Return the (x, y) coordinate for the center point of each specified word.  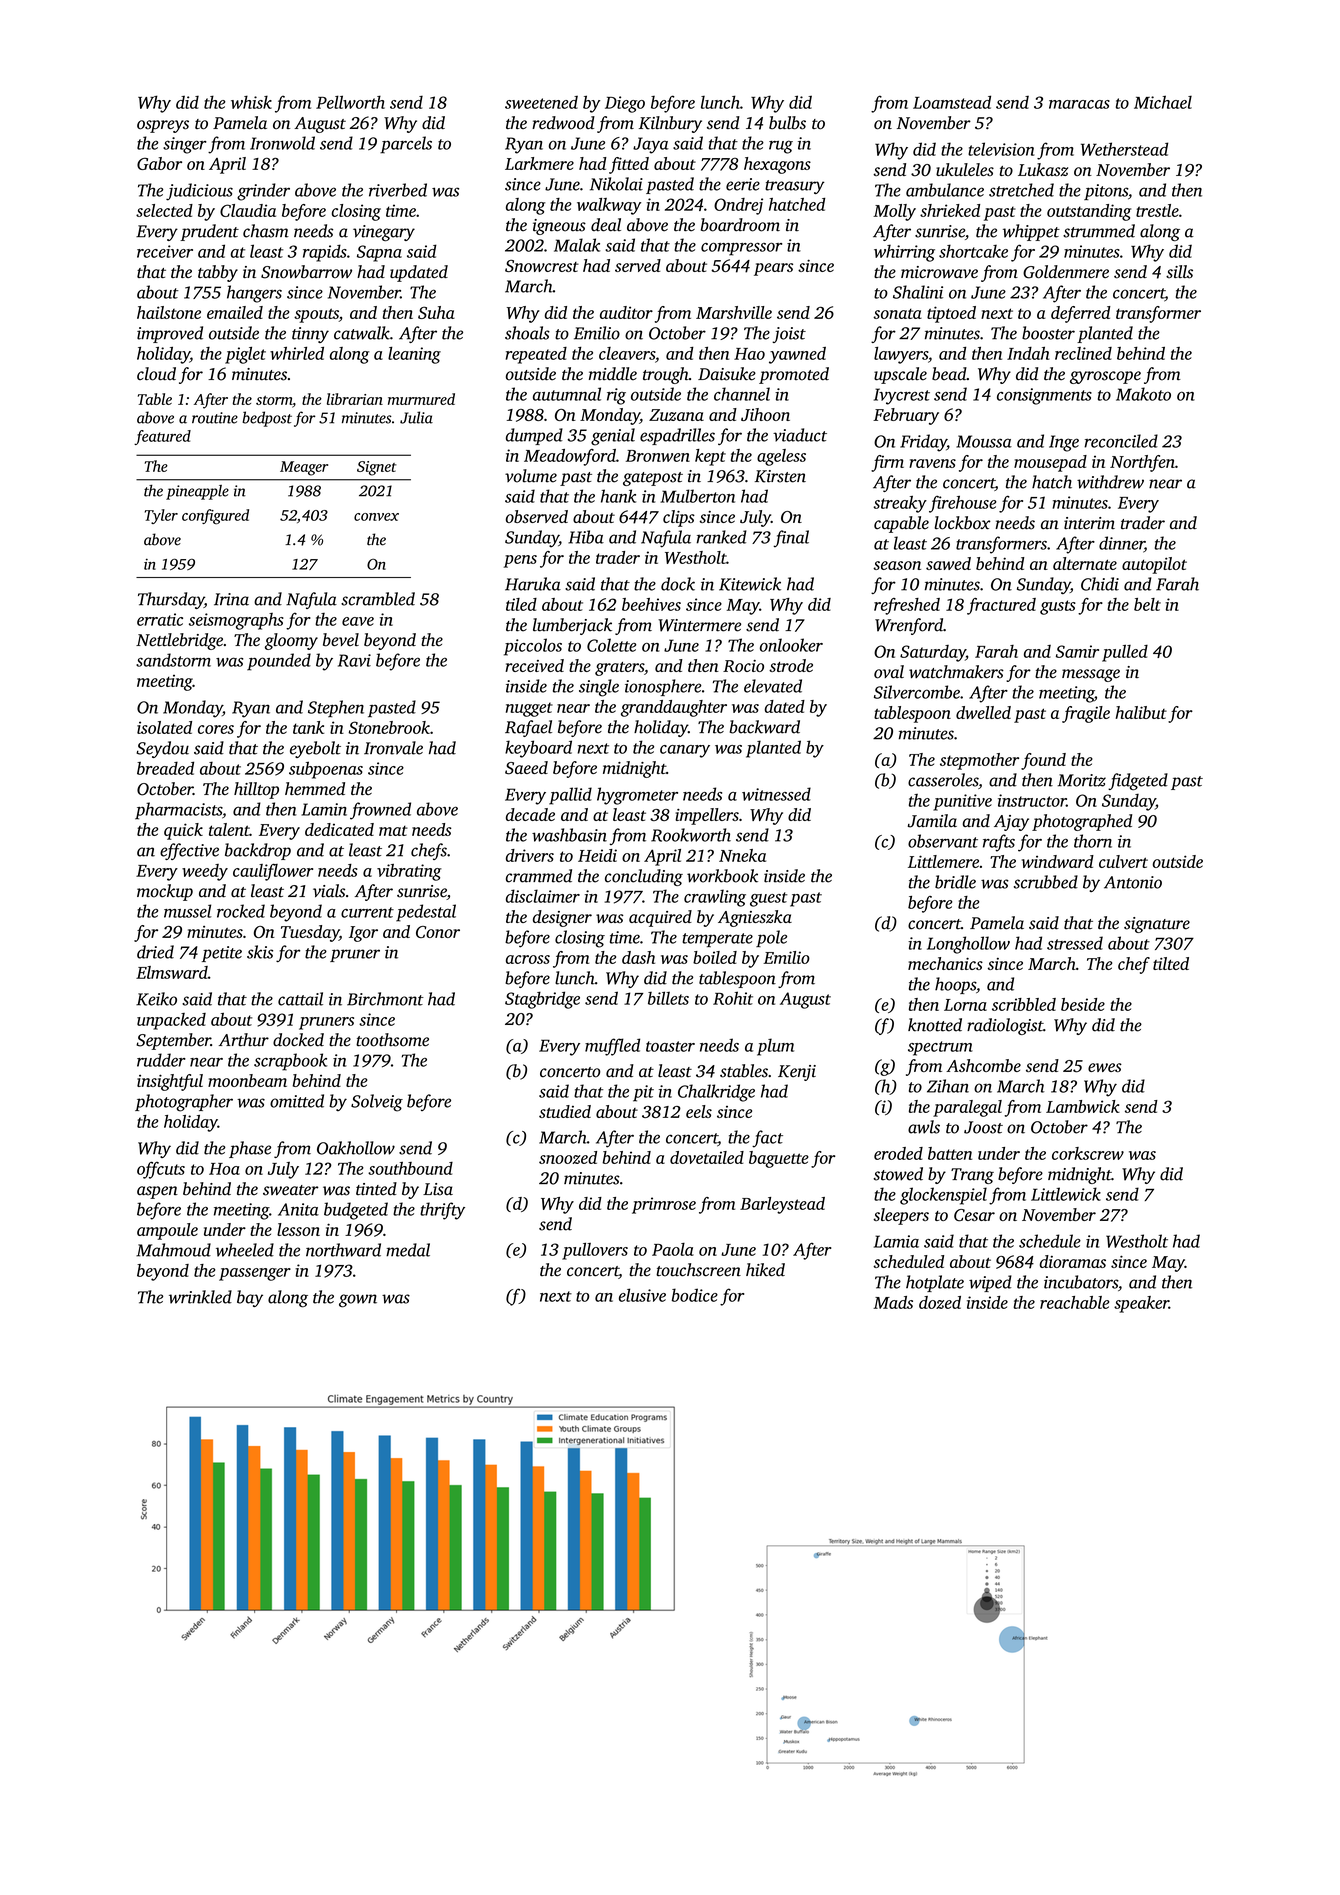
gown (358, 1301)
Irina (231, 599)
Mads (893, 1302)
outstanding (1089, 212)
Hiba (586, 537)
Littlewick (1066, 1194)
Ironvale (393, 748)
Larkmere (539, 163)
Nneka (742, 855)
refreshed (907, 606)
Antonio (1133, 882)
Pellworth (350, 102)
